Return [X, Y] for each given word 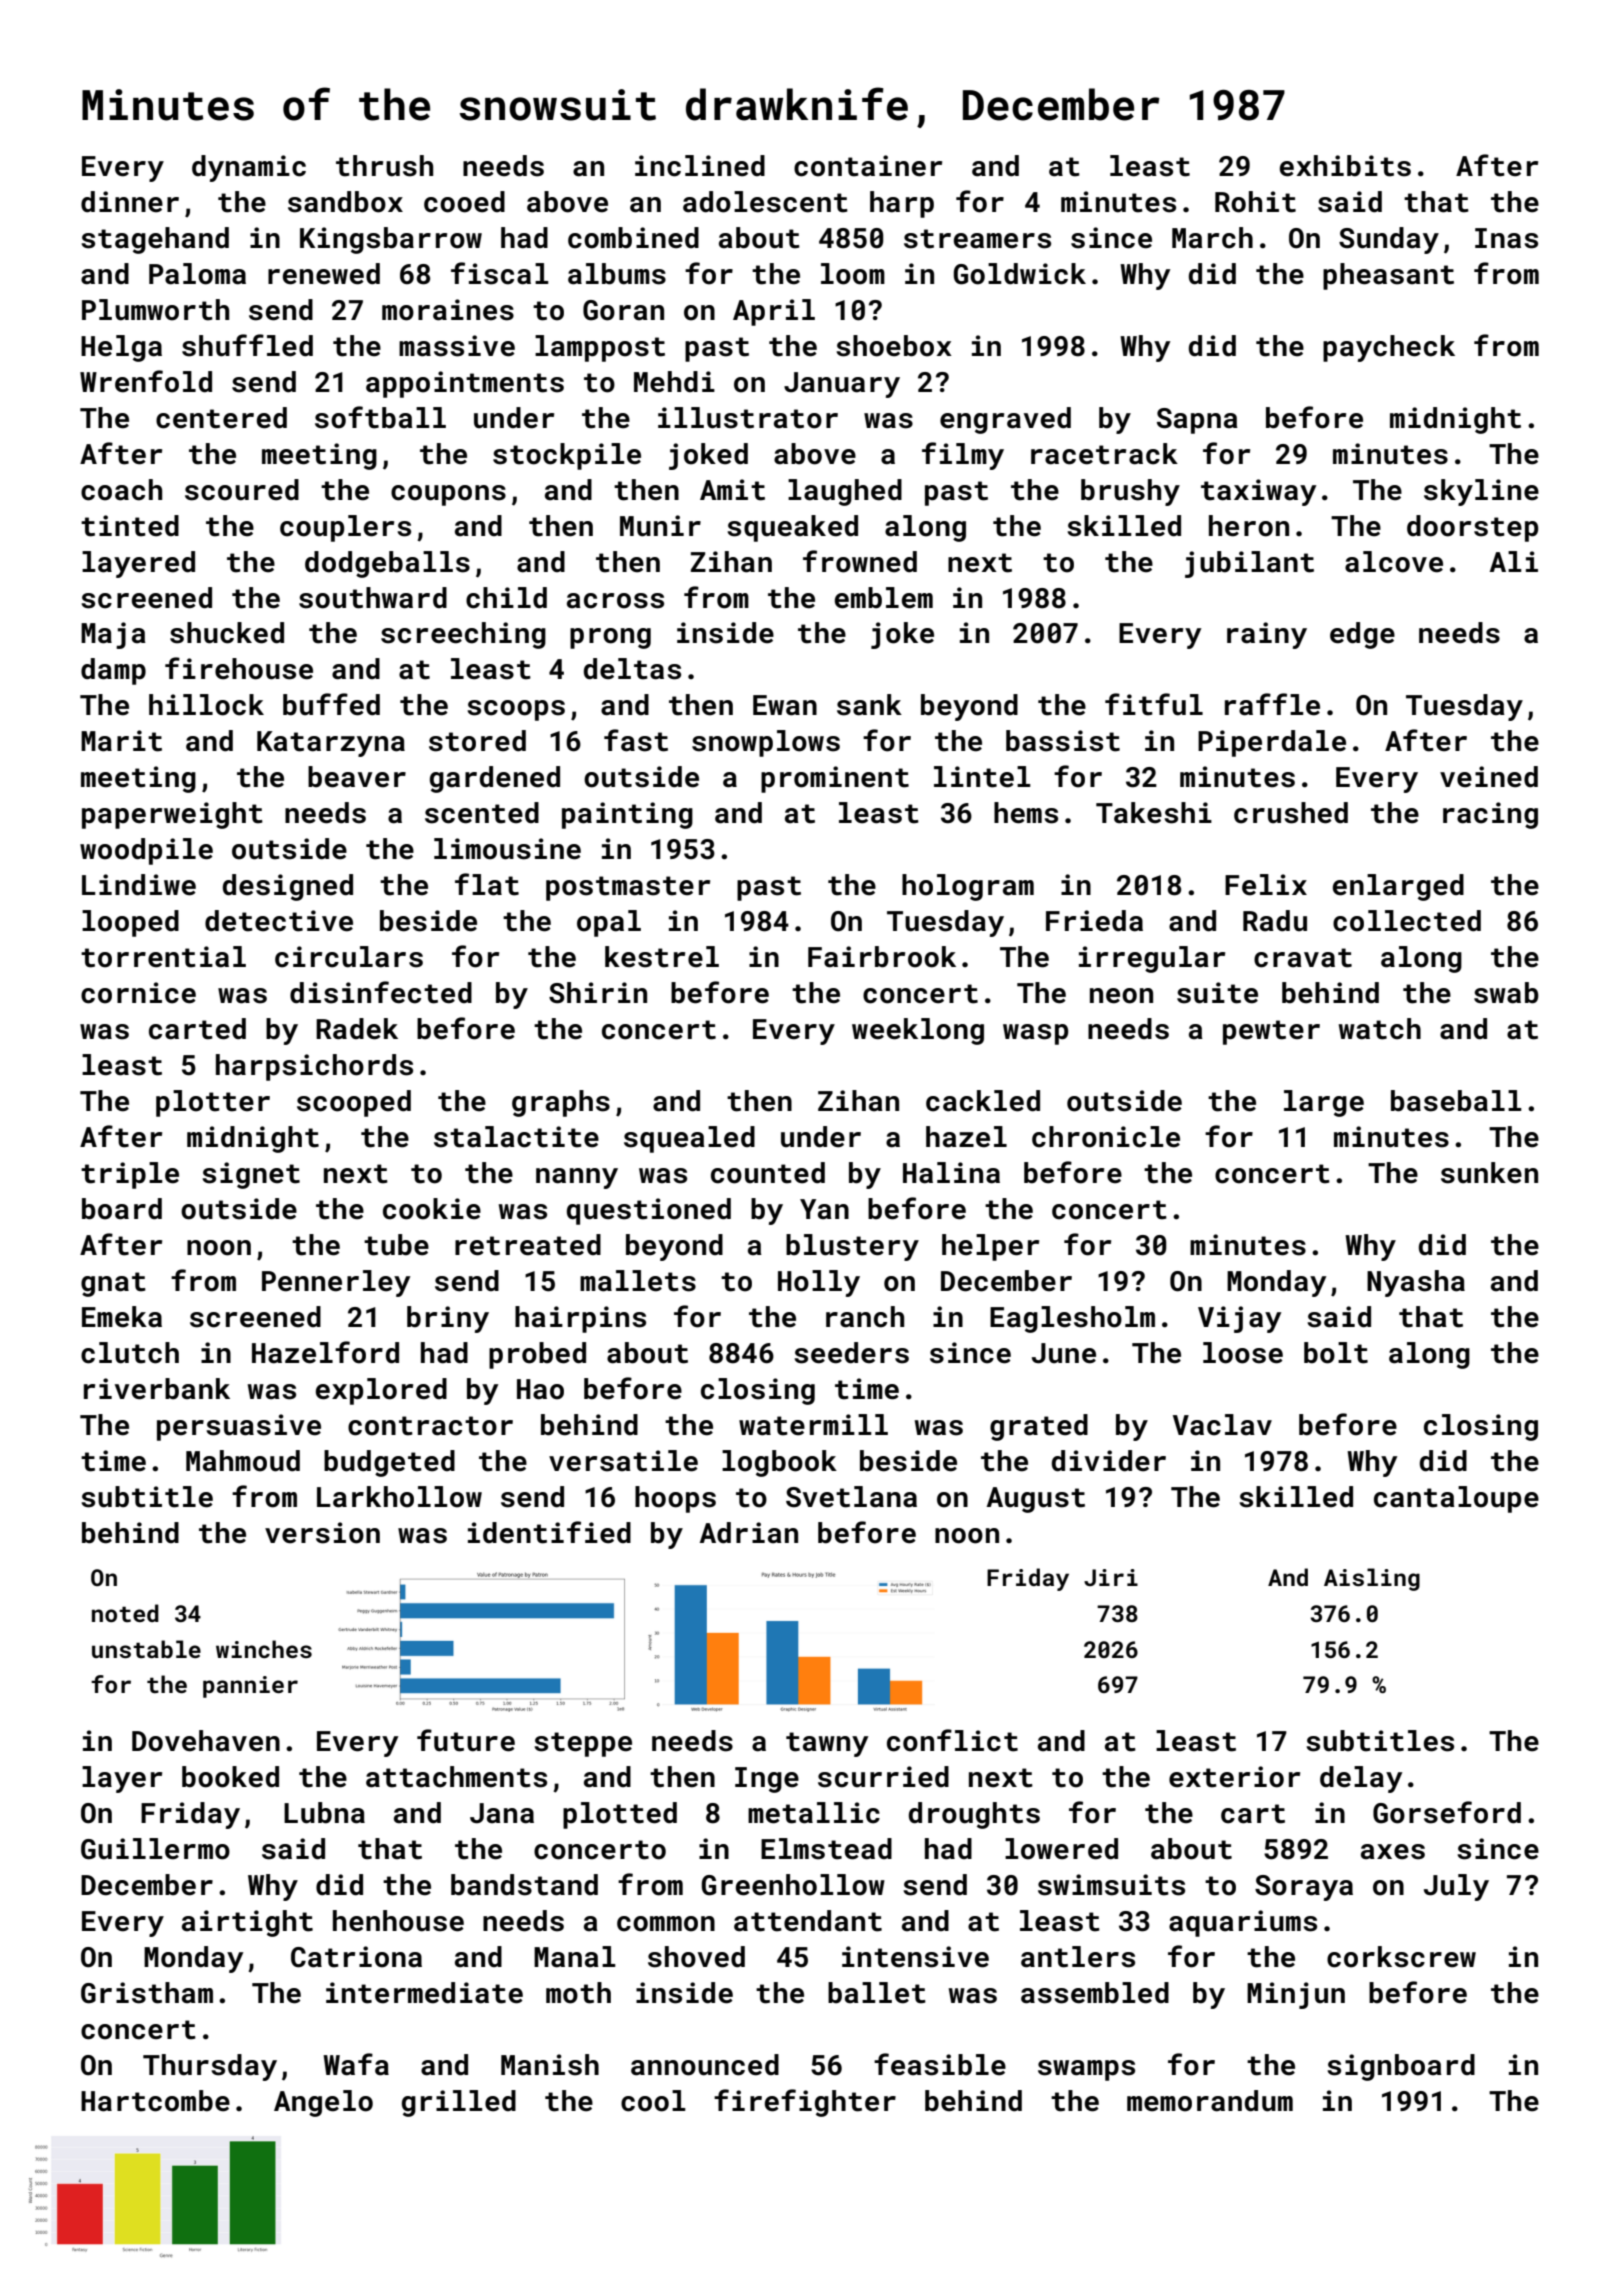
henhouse [398, 1921]
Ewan [785, 705]
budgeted [389, 1463]
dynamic [249, 168]
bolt [1336, 1353]
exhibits [1345, 166]
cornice [138, 993]
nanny [577, 1178]
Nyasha [1416, 1283]
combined [633, 238]
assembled [1095, 1993]
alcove [1394, 562]
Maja [113, 635]
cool [653, 2101]
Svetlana [851, 1497]
